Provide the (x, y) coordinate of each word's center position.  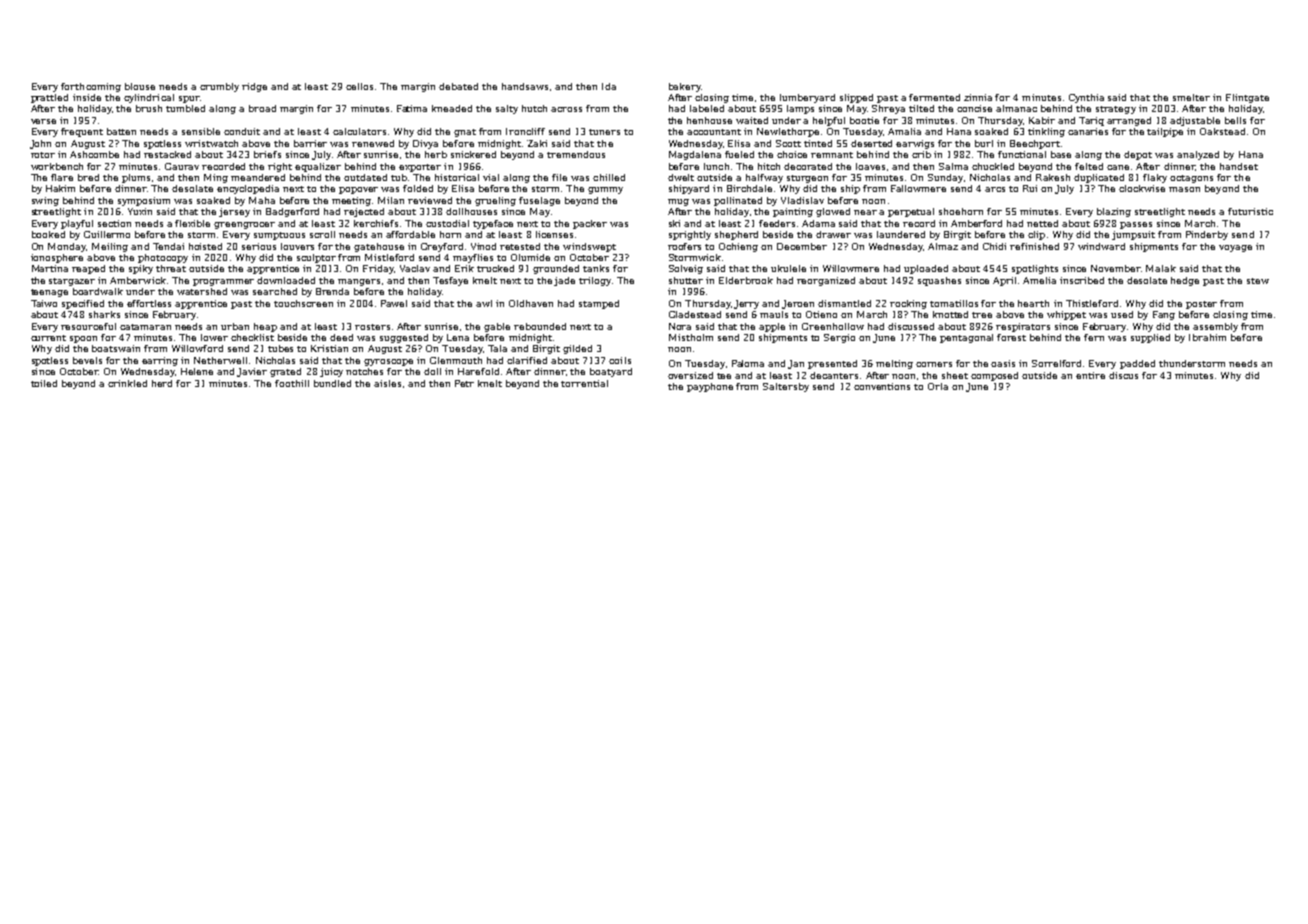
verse (43, 121)
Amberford (976, 223)
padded (1137, 364)
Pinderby (1207, 235)
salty (507, 109)
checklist (252, 337)
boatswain (116, 348)
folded (418, 188)
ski (674, 223)
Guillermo (107, 234)
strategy (1116, 110)
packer (590, 224)
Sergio (839, 338)
